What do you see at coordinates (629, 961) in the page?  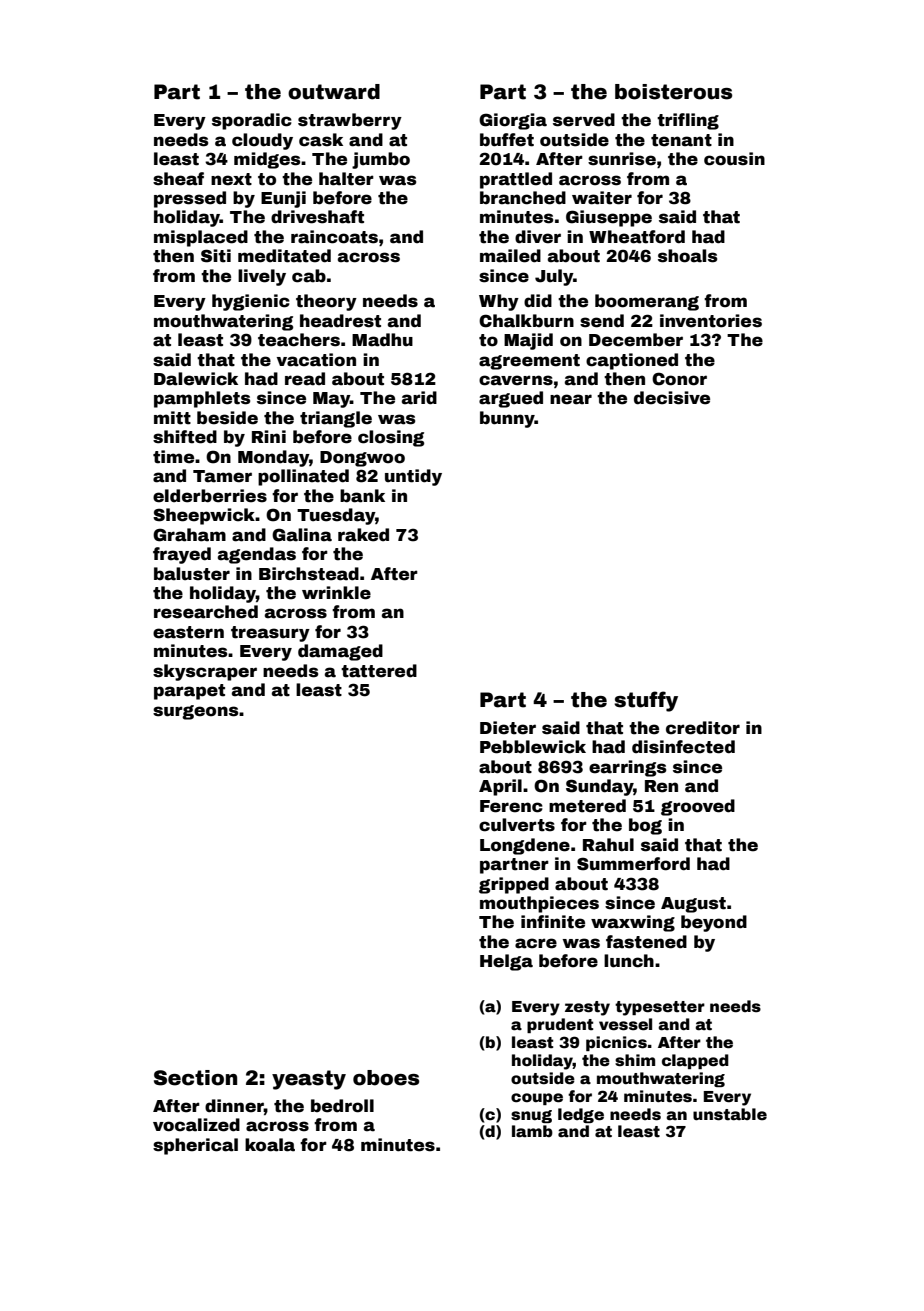 I see `lunch` at bounding box center [629, 961].
